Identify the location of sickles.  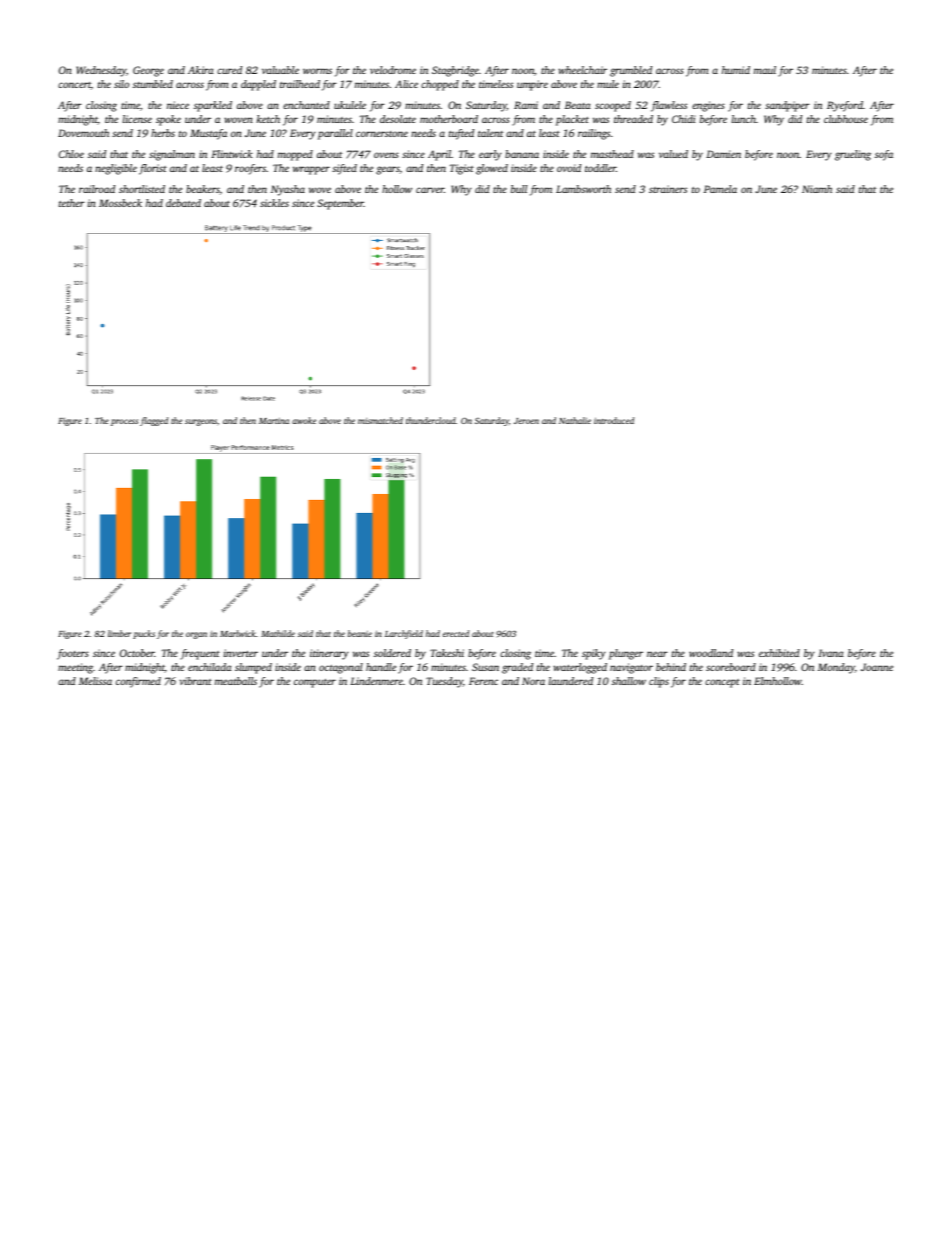
(274, 203).
